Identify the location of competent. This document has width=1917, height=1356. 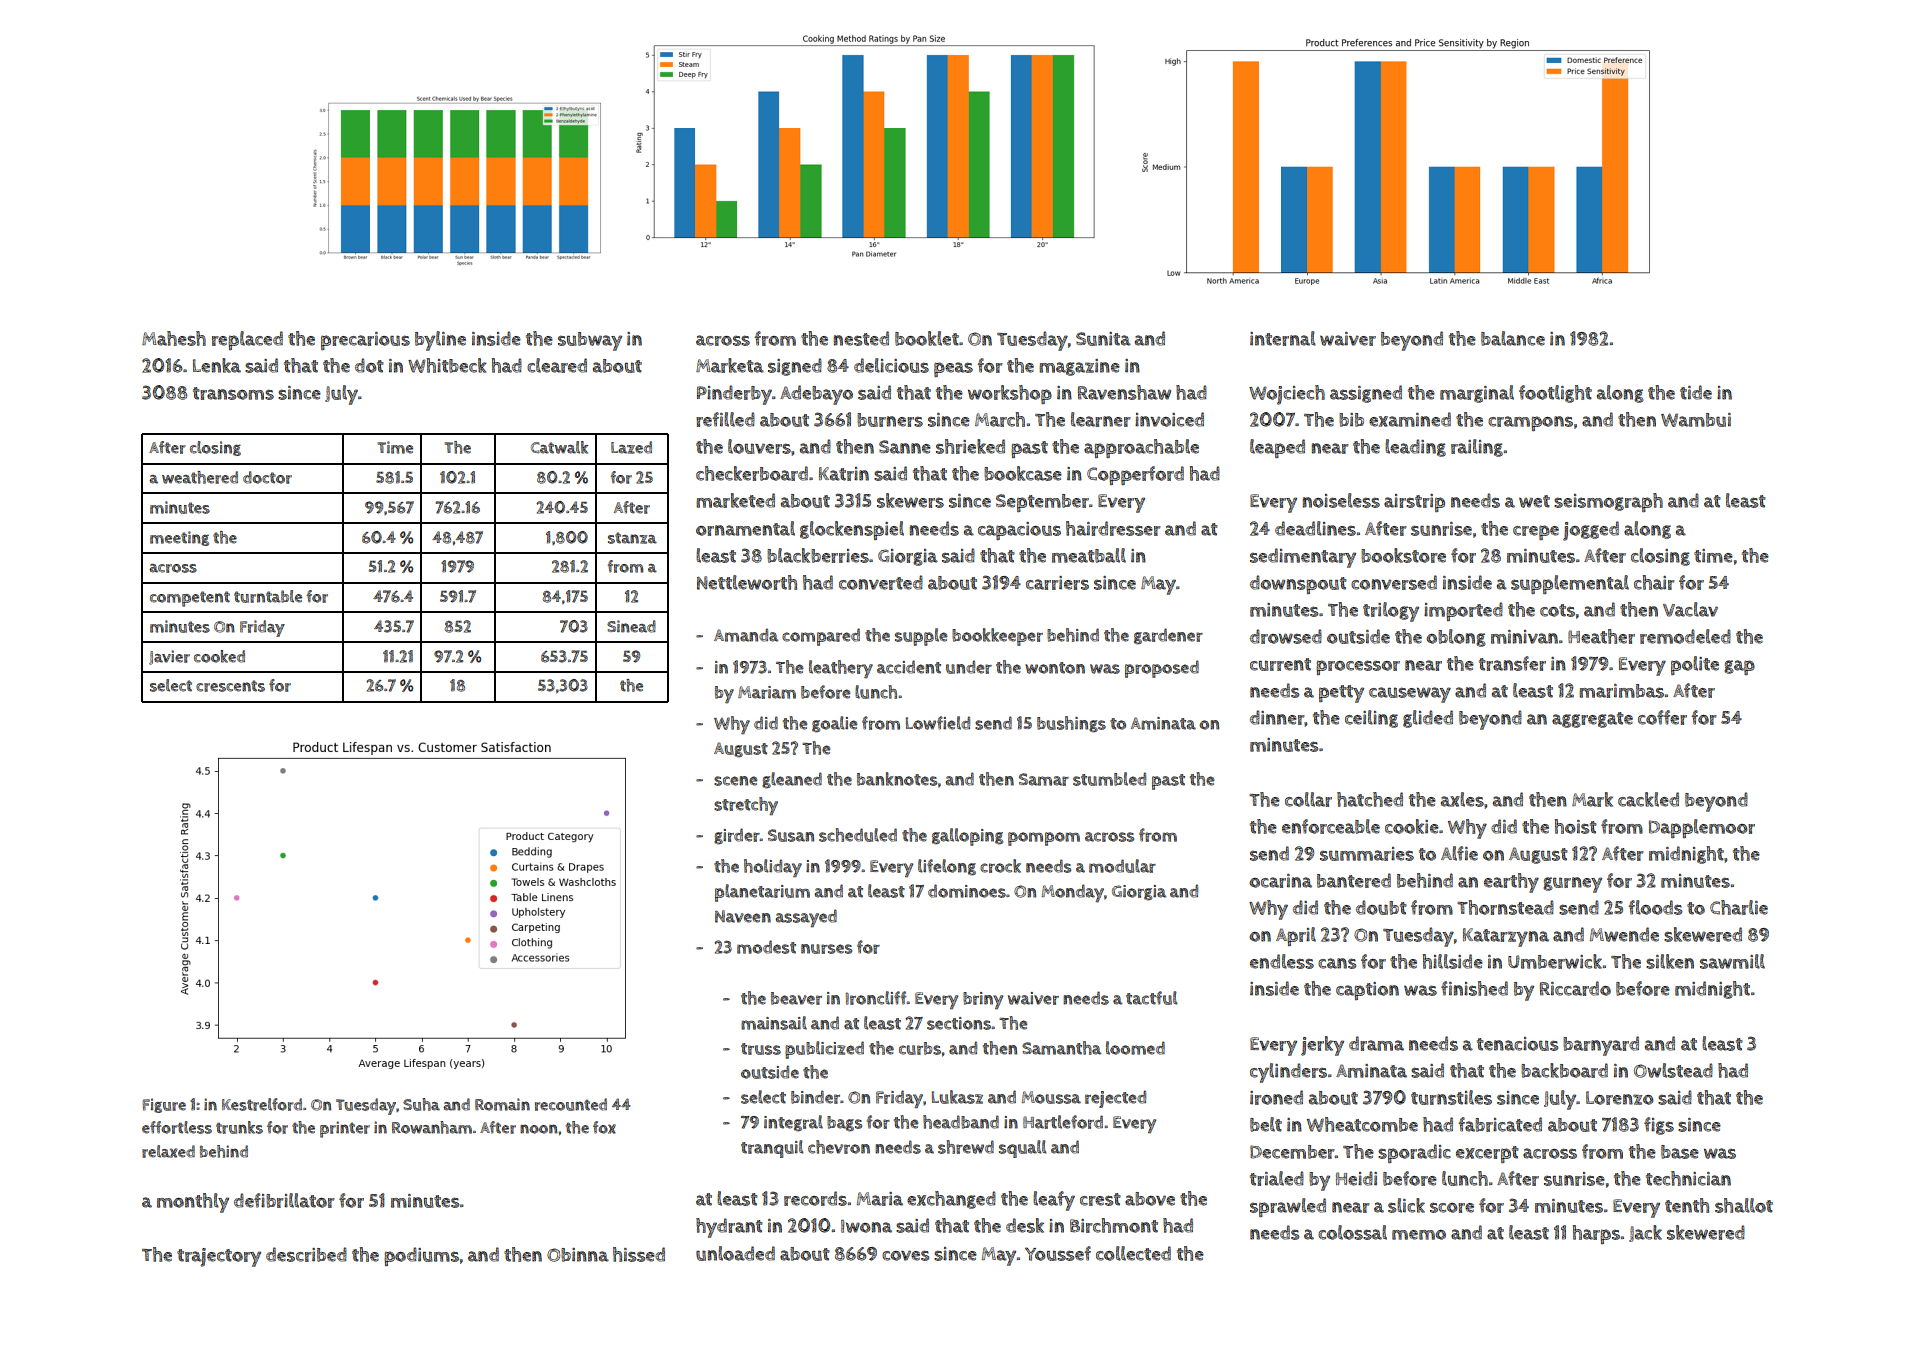
(190, 599).
